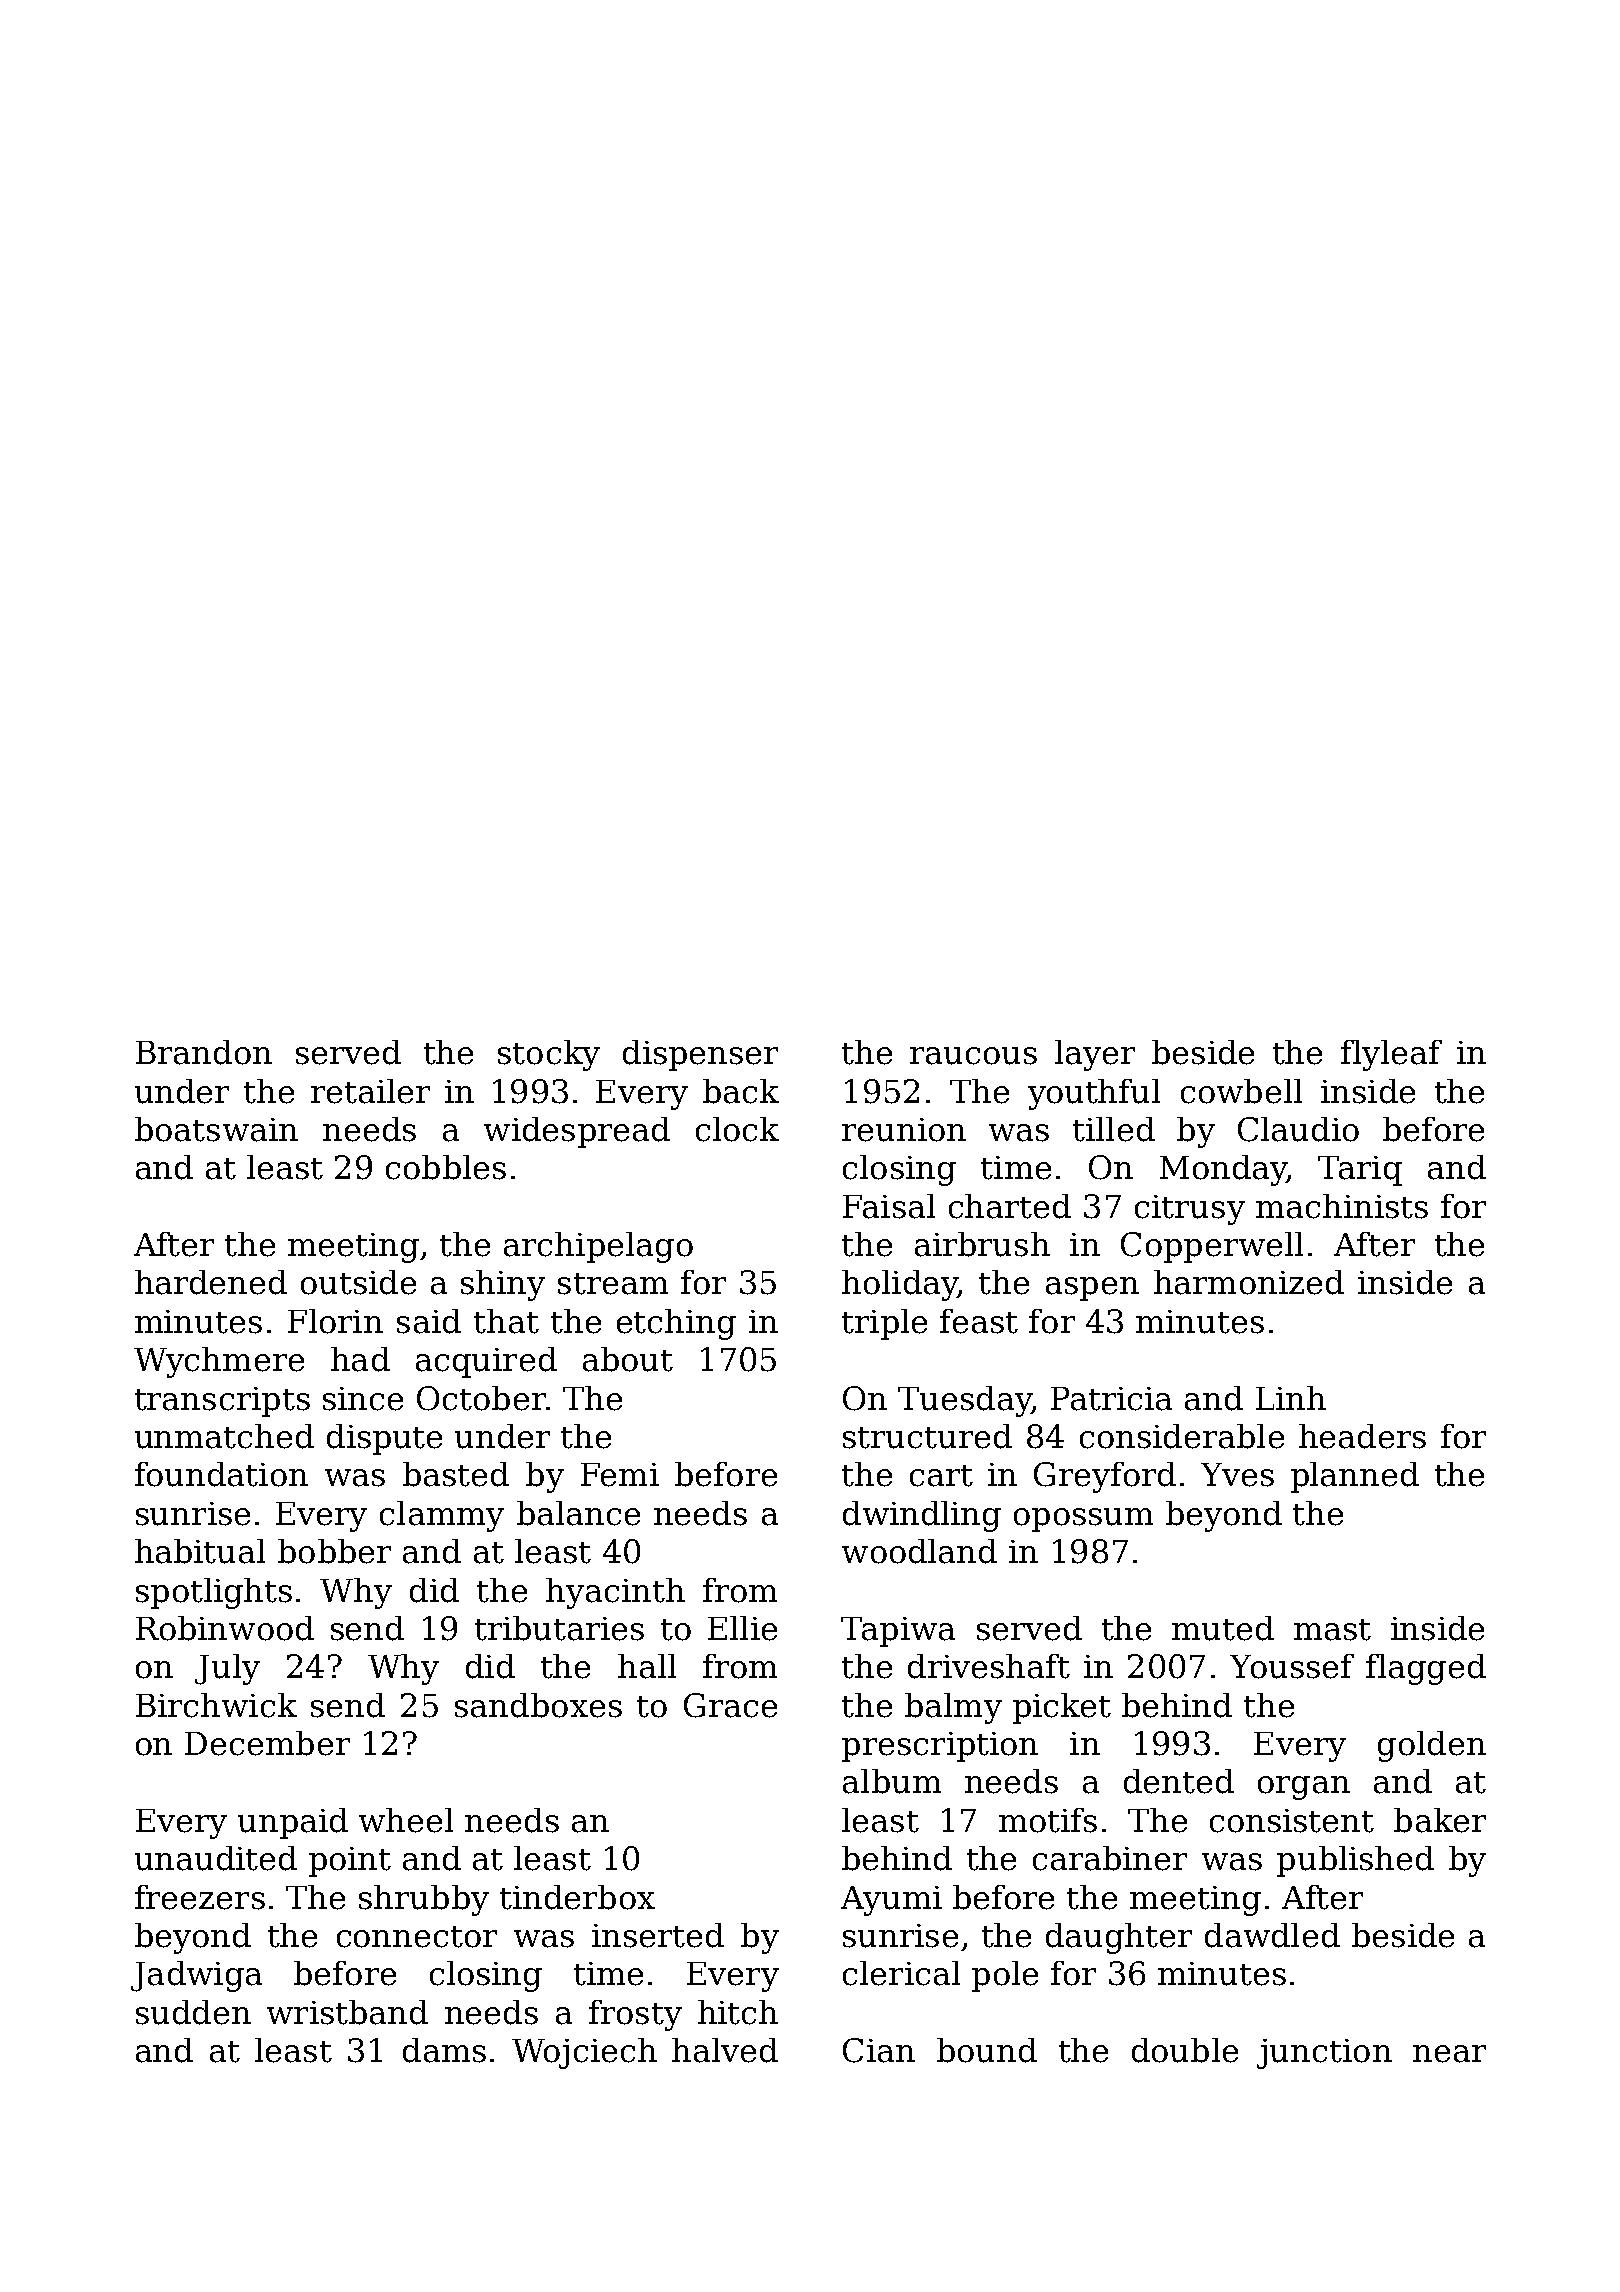  I want to click on clerical, so click(901, 1973).
